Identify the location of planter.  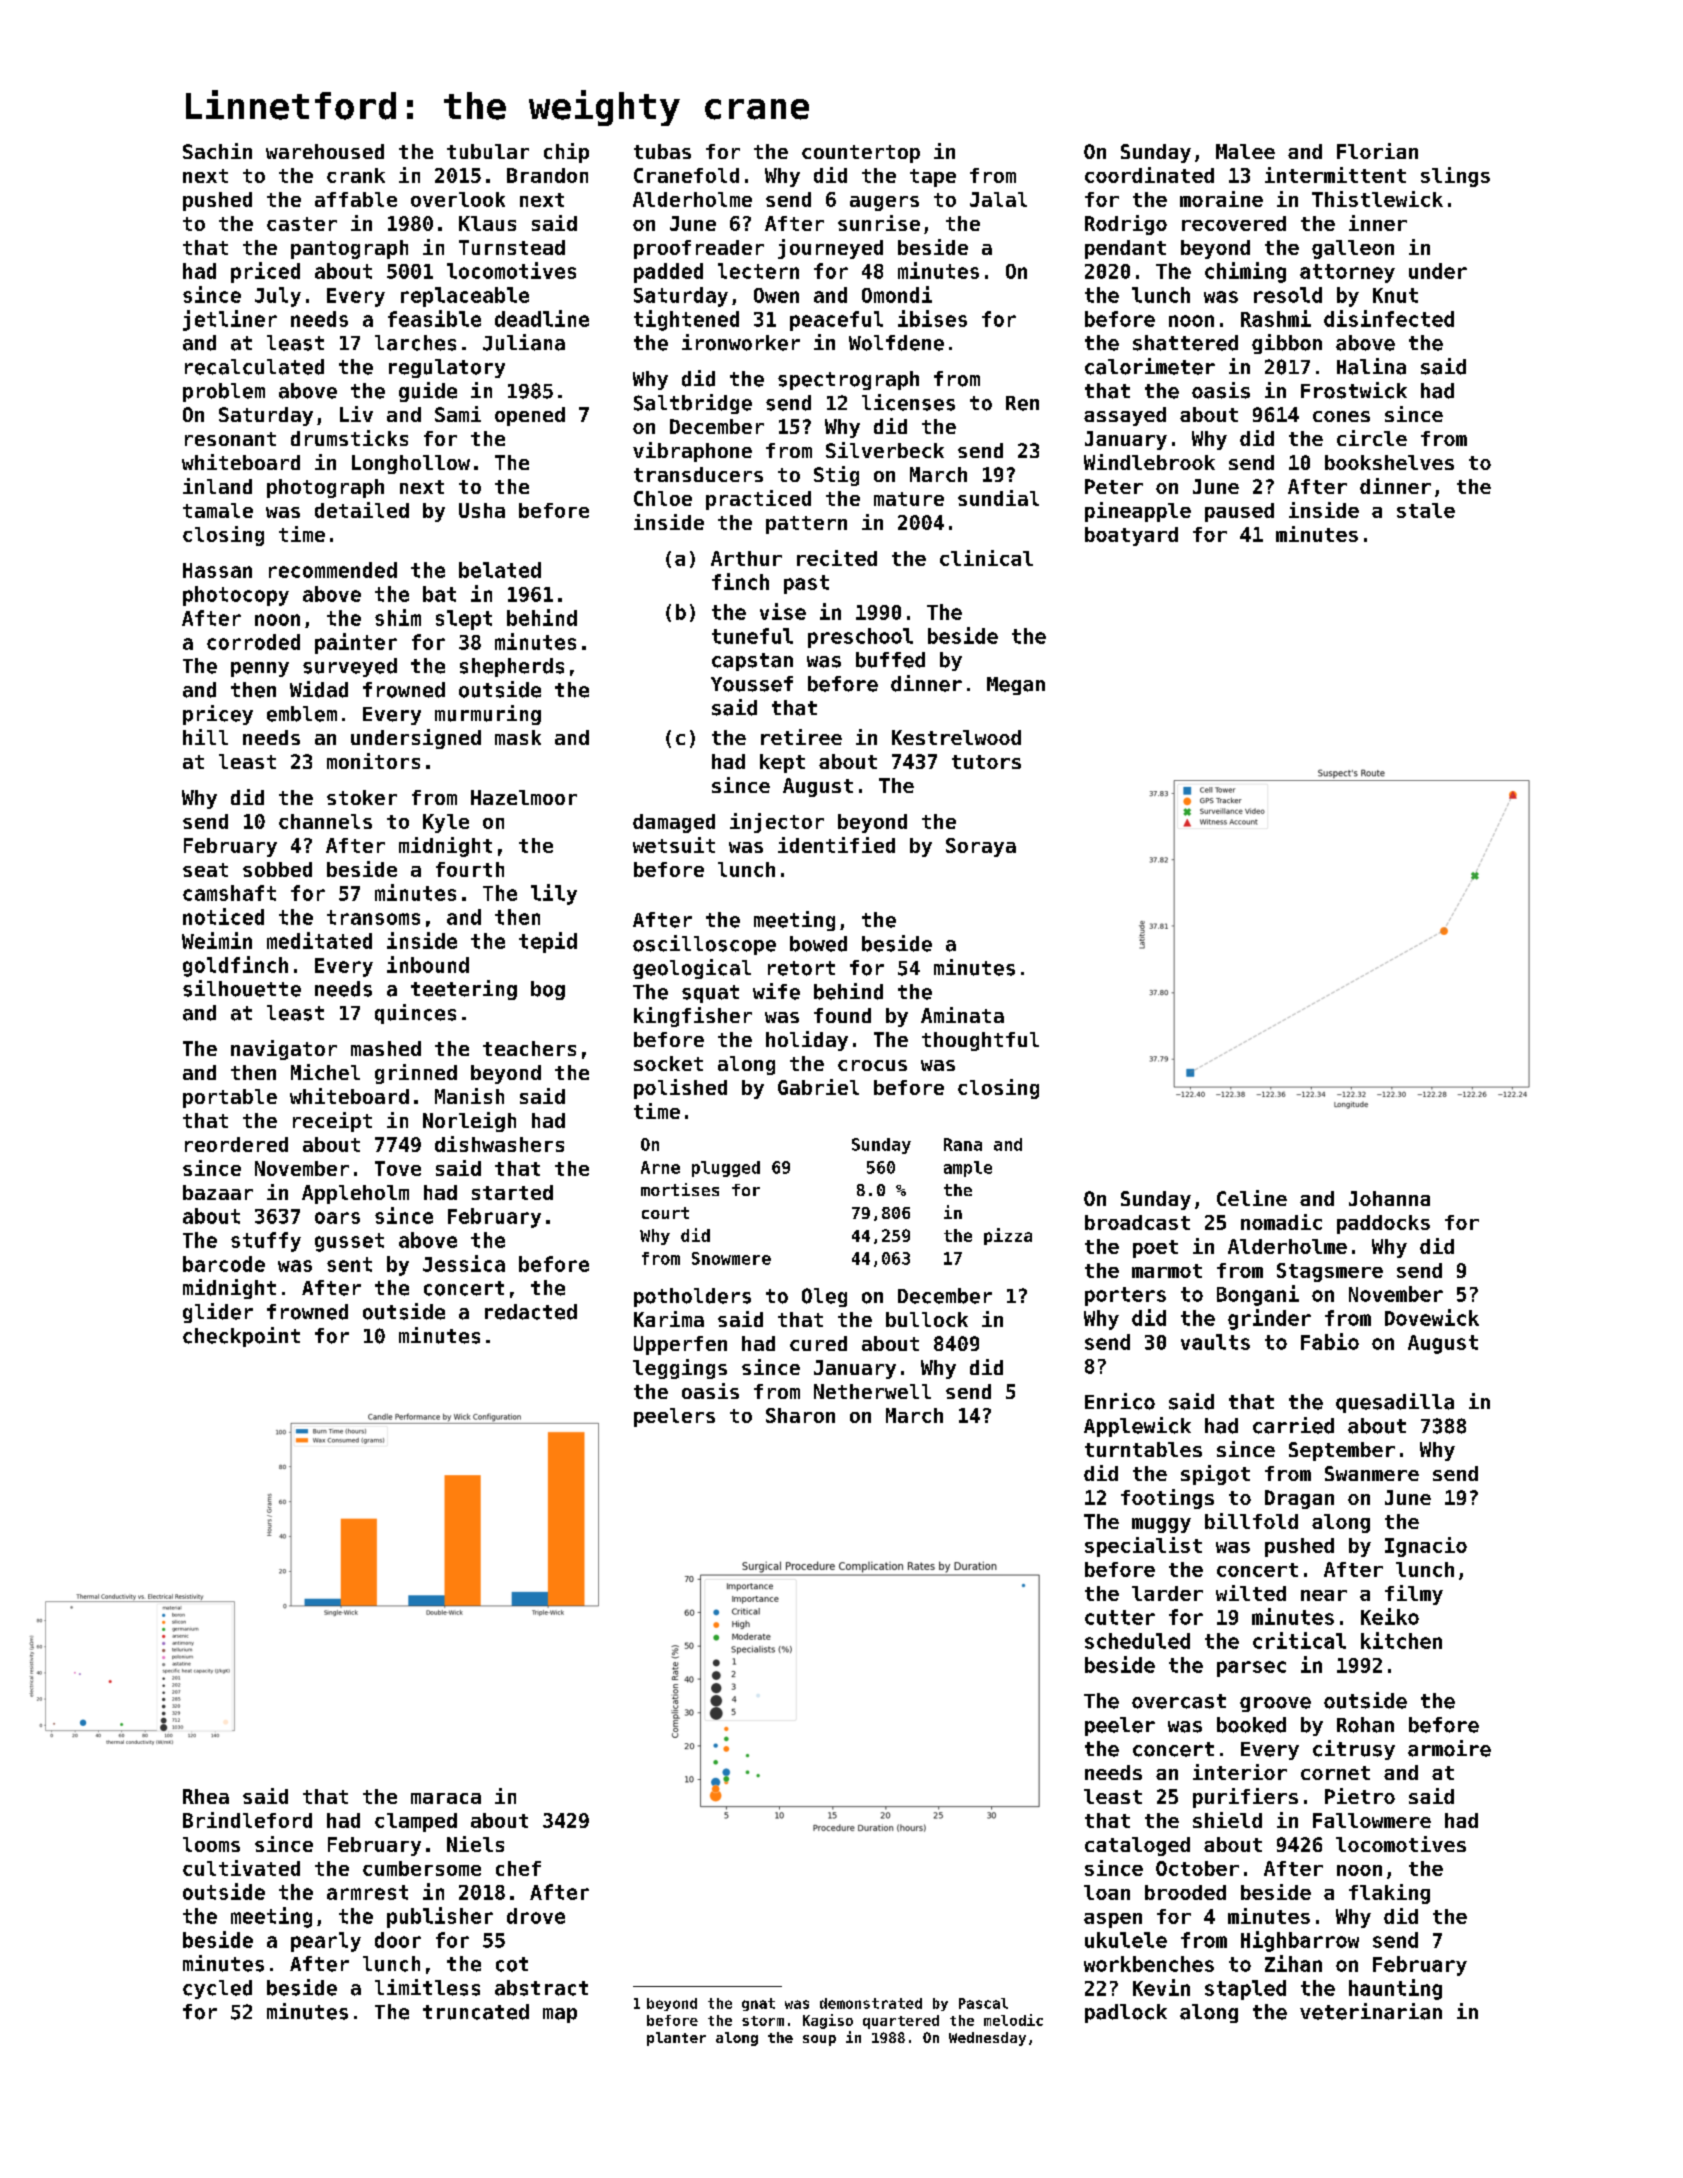
(676, 2039).
